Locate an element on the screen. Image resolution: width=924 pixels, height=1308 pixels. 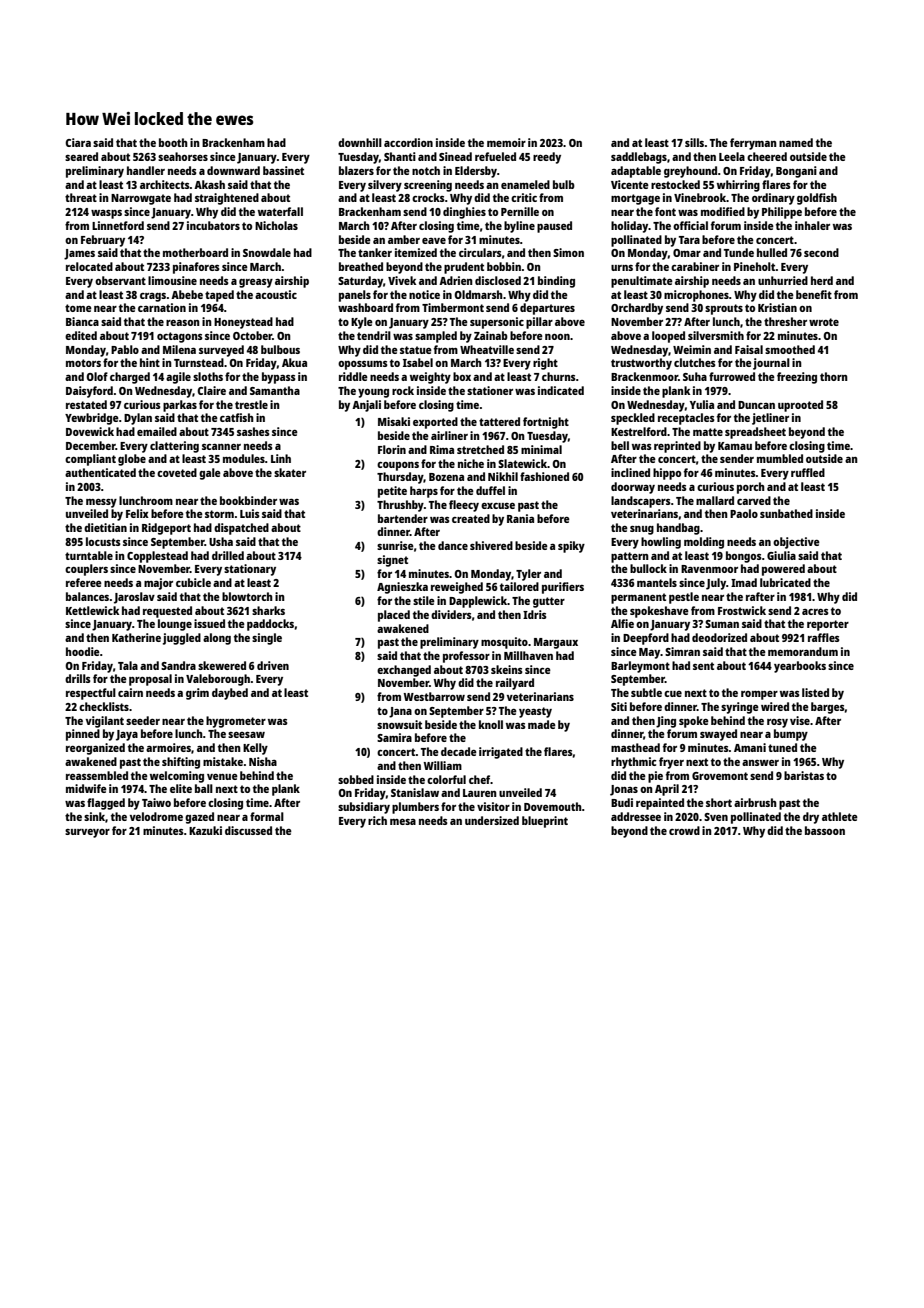
handler is located at coordinates (146, 170).
